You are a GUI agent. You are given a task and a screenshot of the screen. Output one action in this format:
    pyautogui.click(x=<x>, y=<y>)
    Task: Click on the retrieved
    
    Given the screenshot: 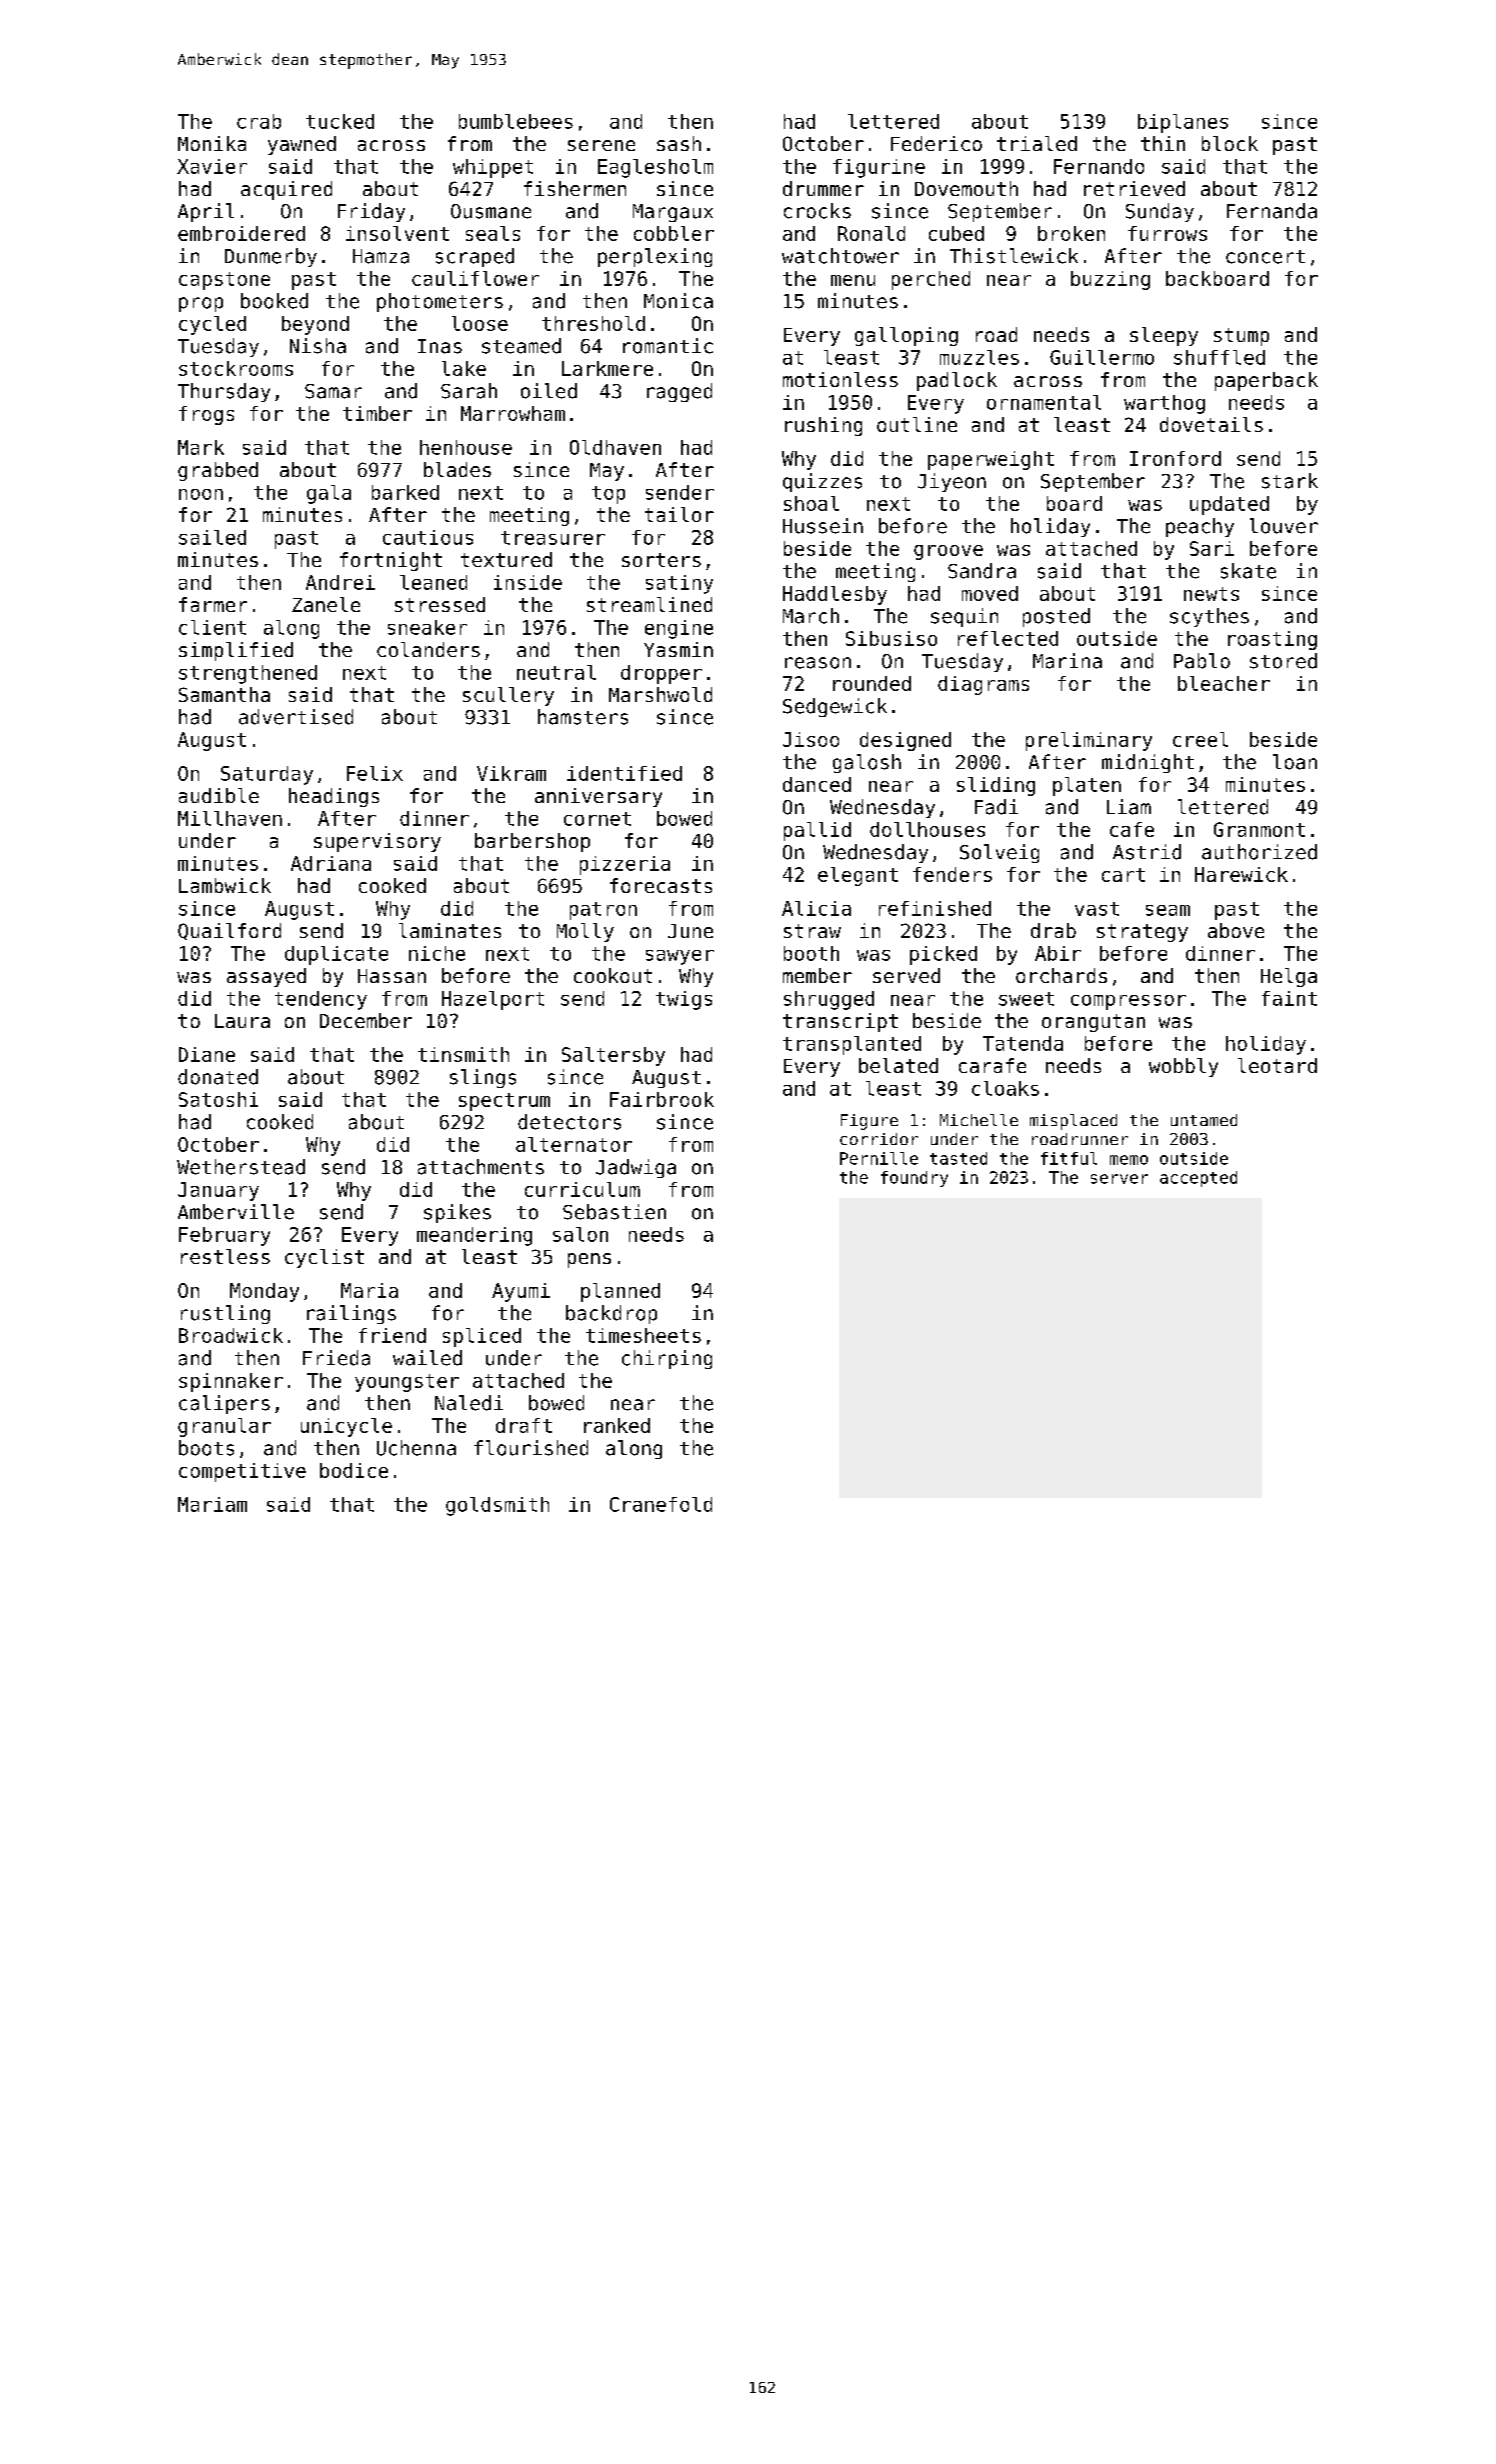 What is the action you would take?
    pyautogui.click(x=1134, y=188)
